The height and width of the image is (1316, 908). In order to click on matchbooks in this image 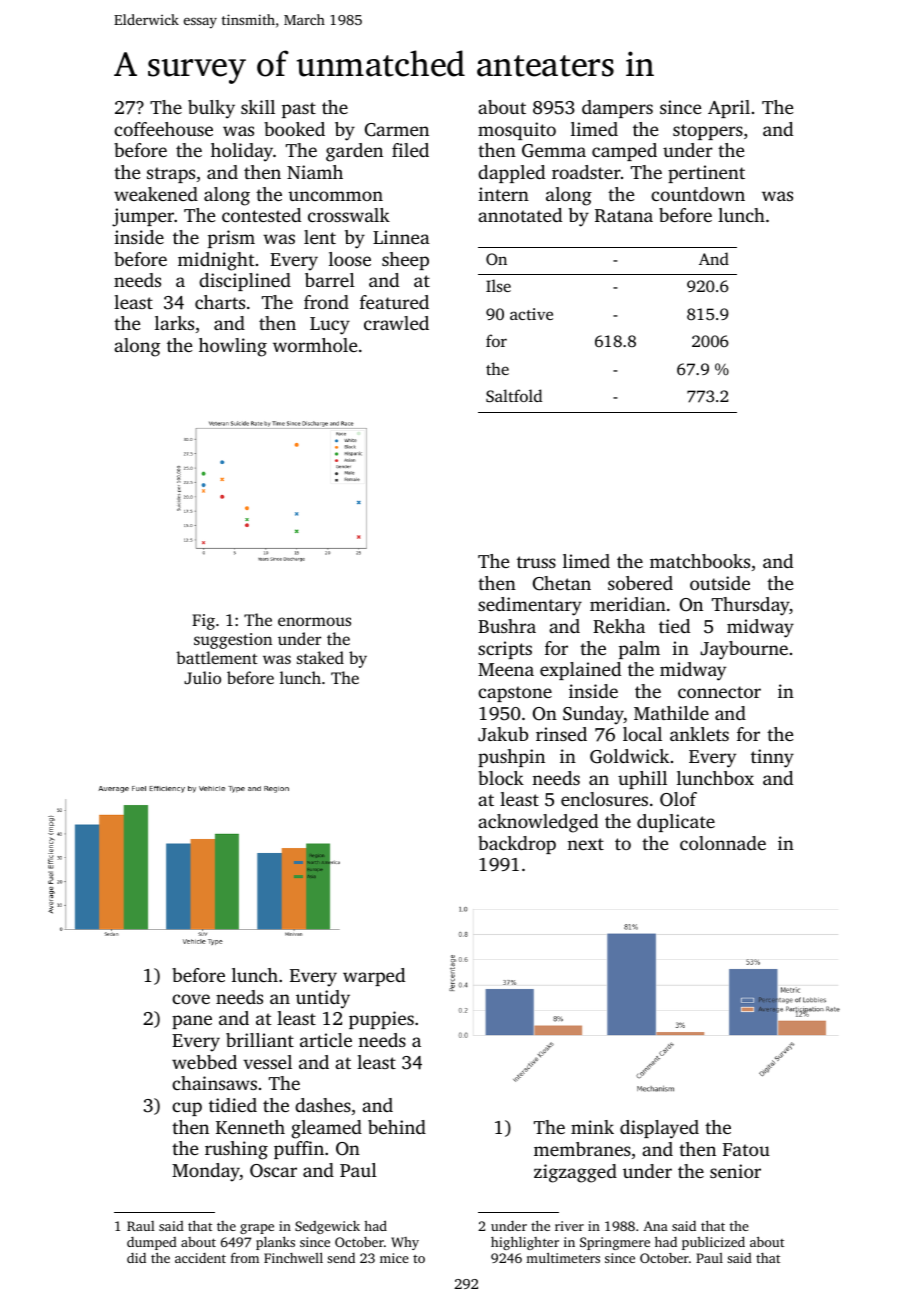, I will do `click(700, 561)`.
